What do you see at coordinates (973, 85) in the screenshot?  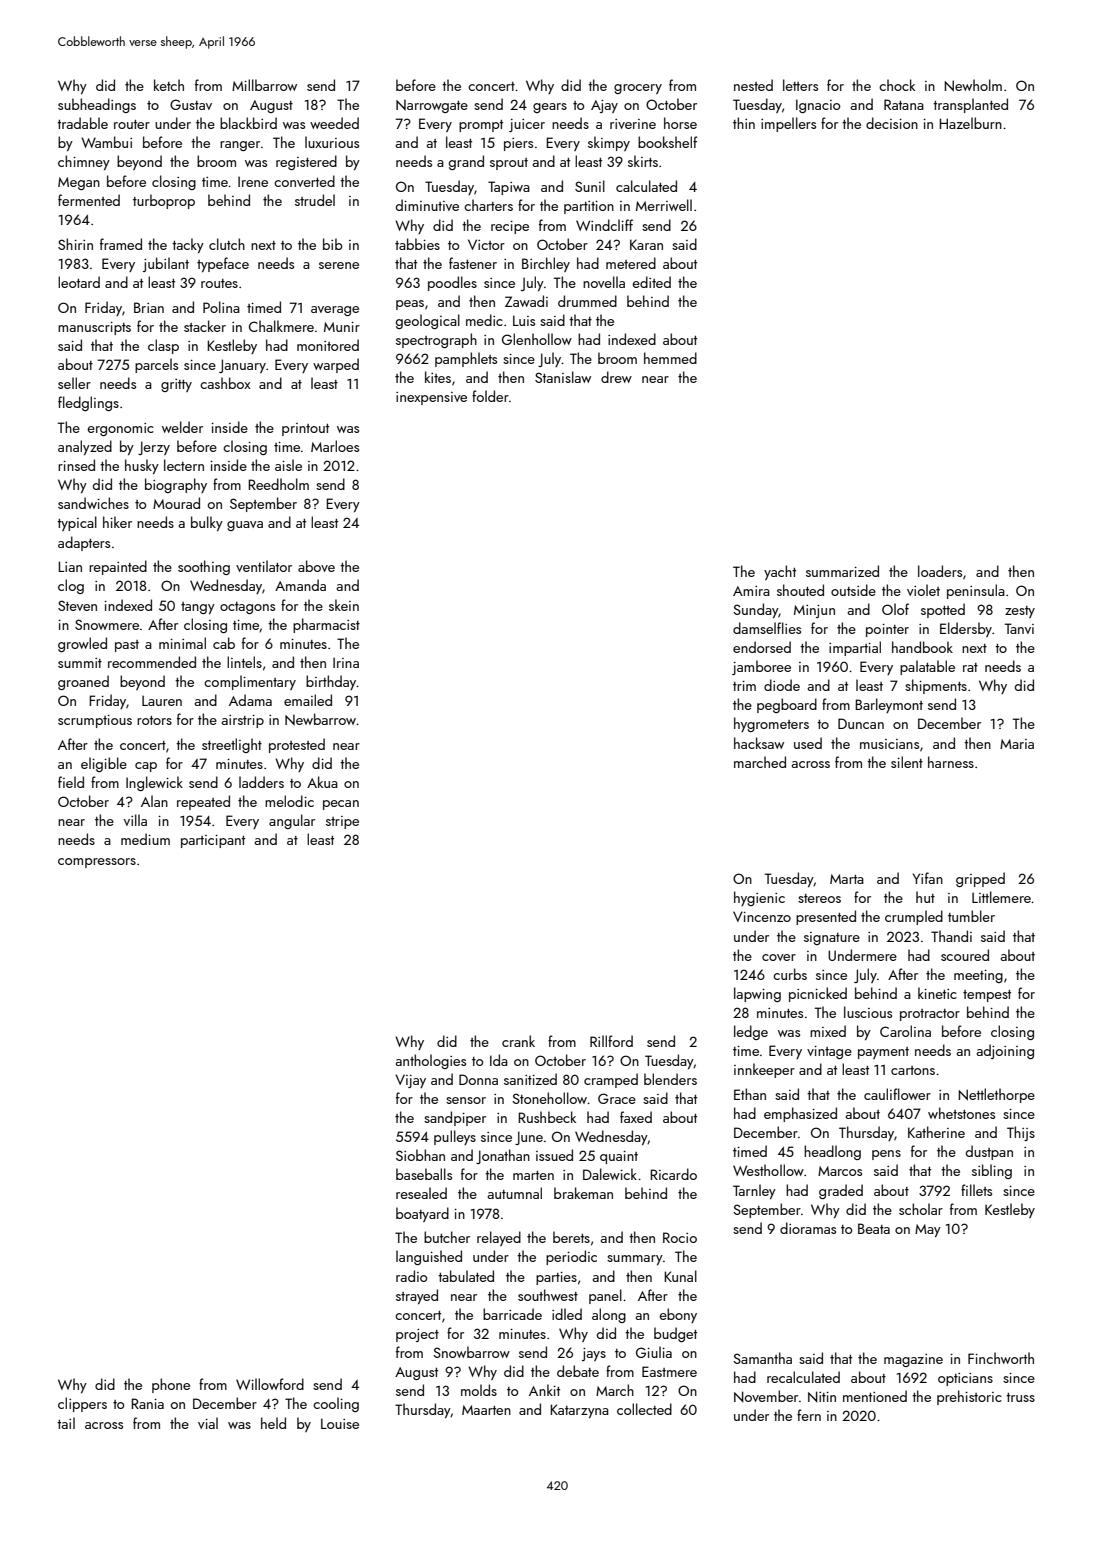 I see `Newholm` at bounding box center [973, 85].
